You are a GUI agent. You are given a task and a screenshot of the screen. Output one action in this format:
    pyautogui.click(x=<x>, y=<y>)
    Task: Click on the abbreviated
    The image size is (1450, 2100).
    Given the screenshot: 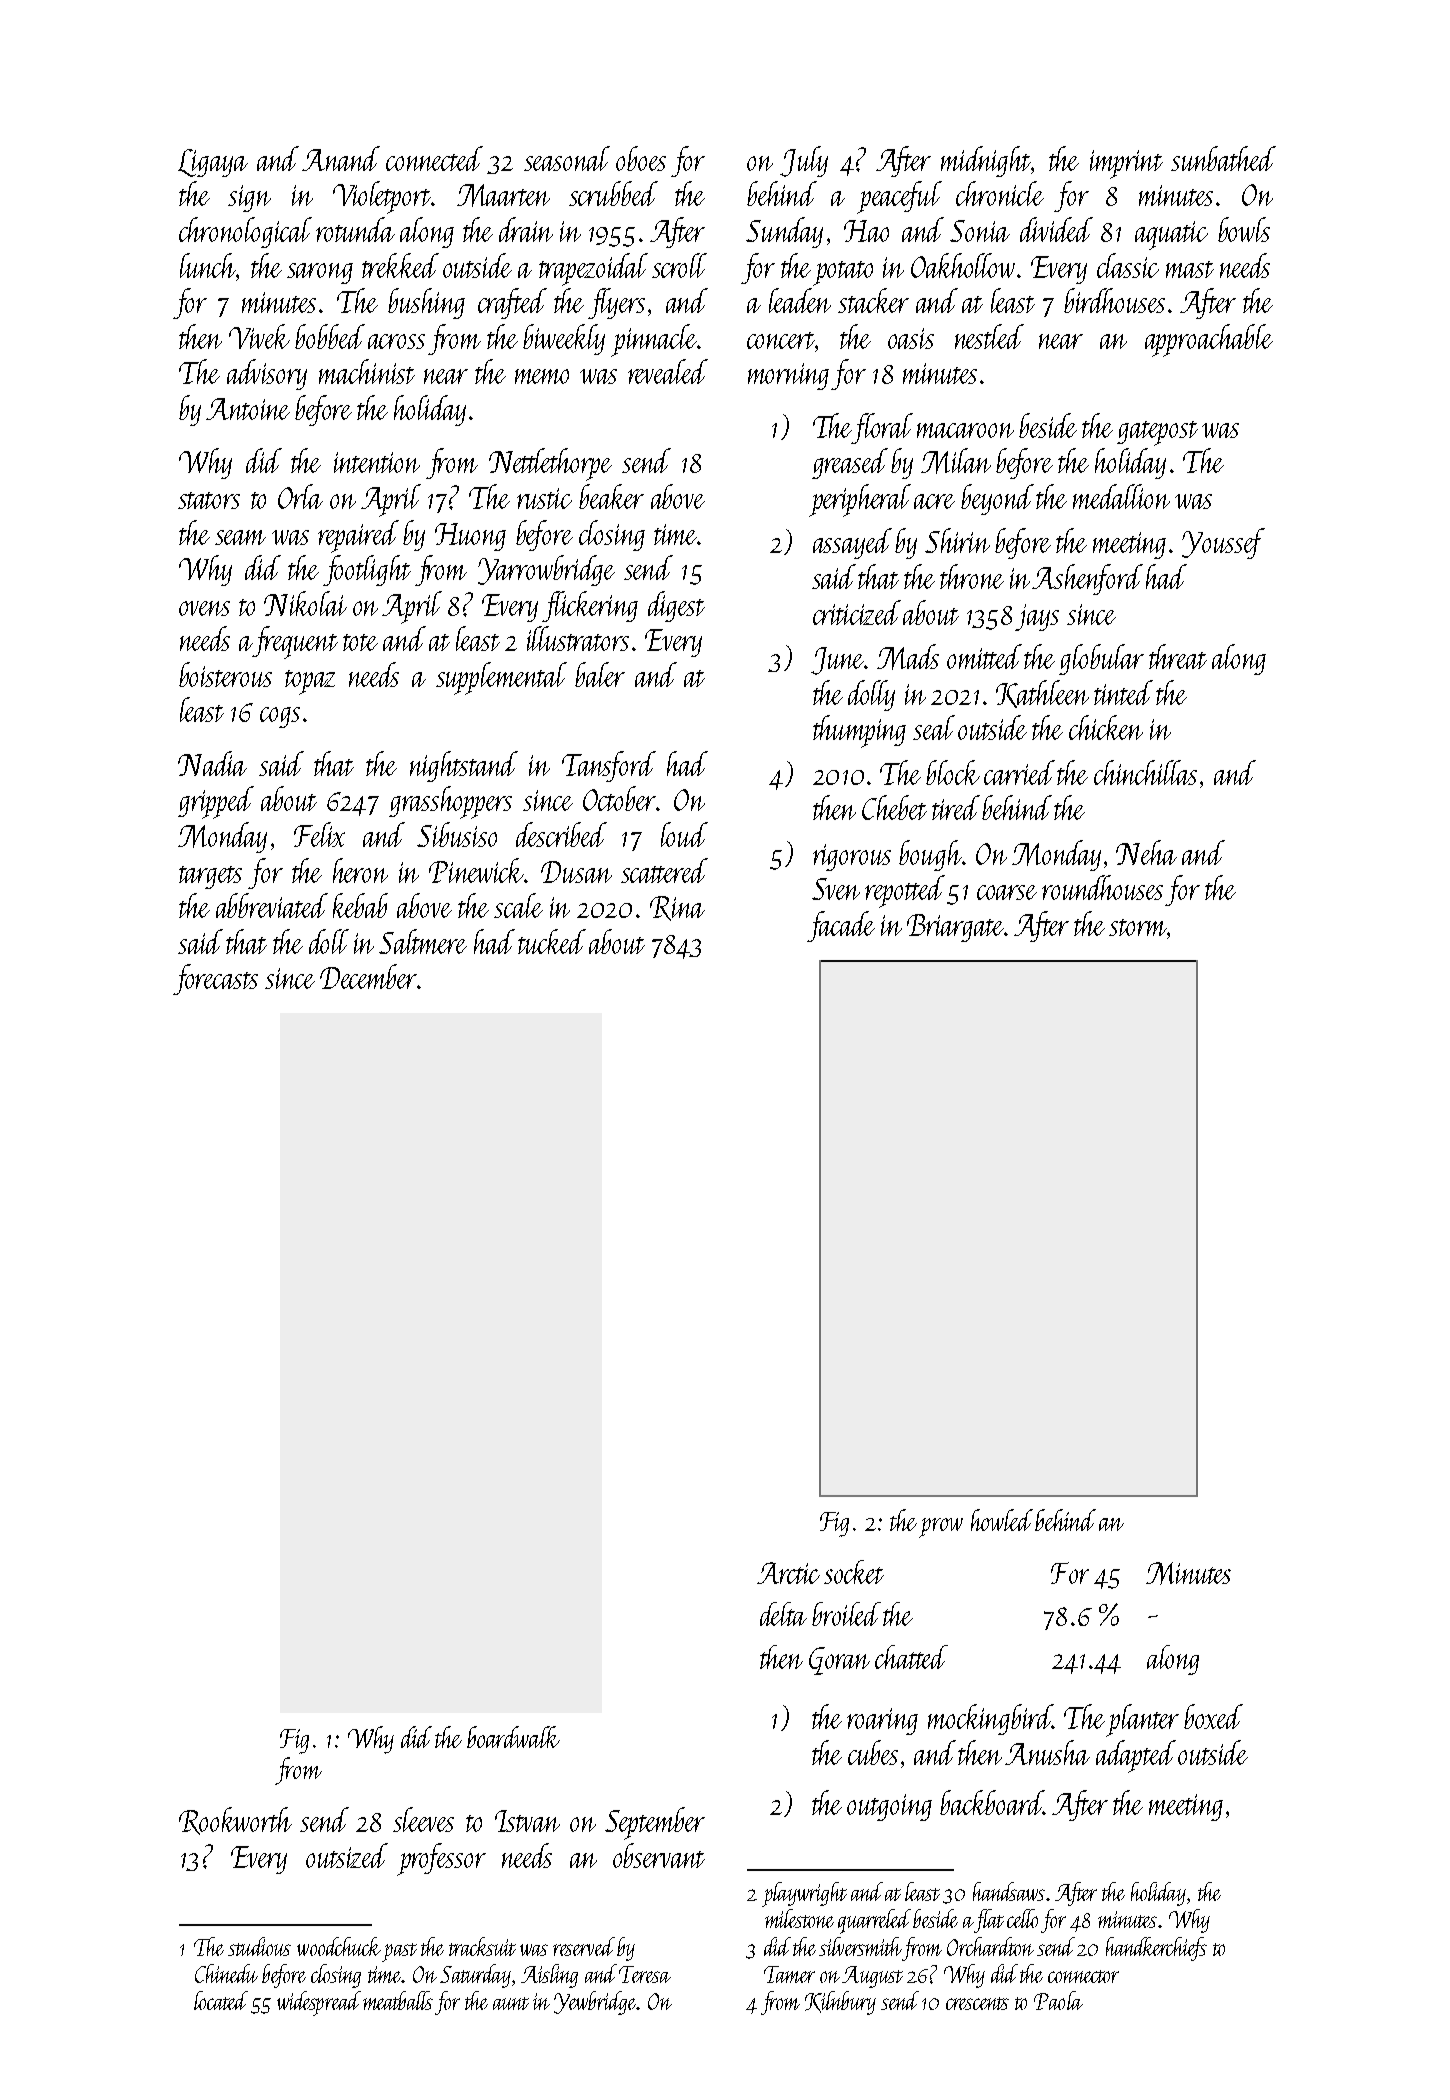 What is the action you would take?
    pyautogui.click(x=272, y=905)
